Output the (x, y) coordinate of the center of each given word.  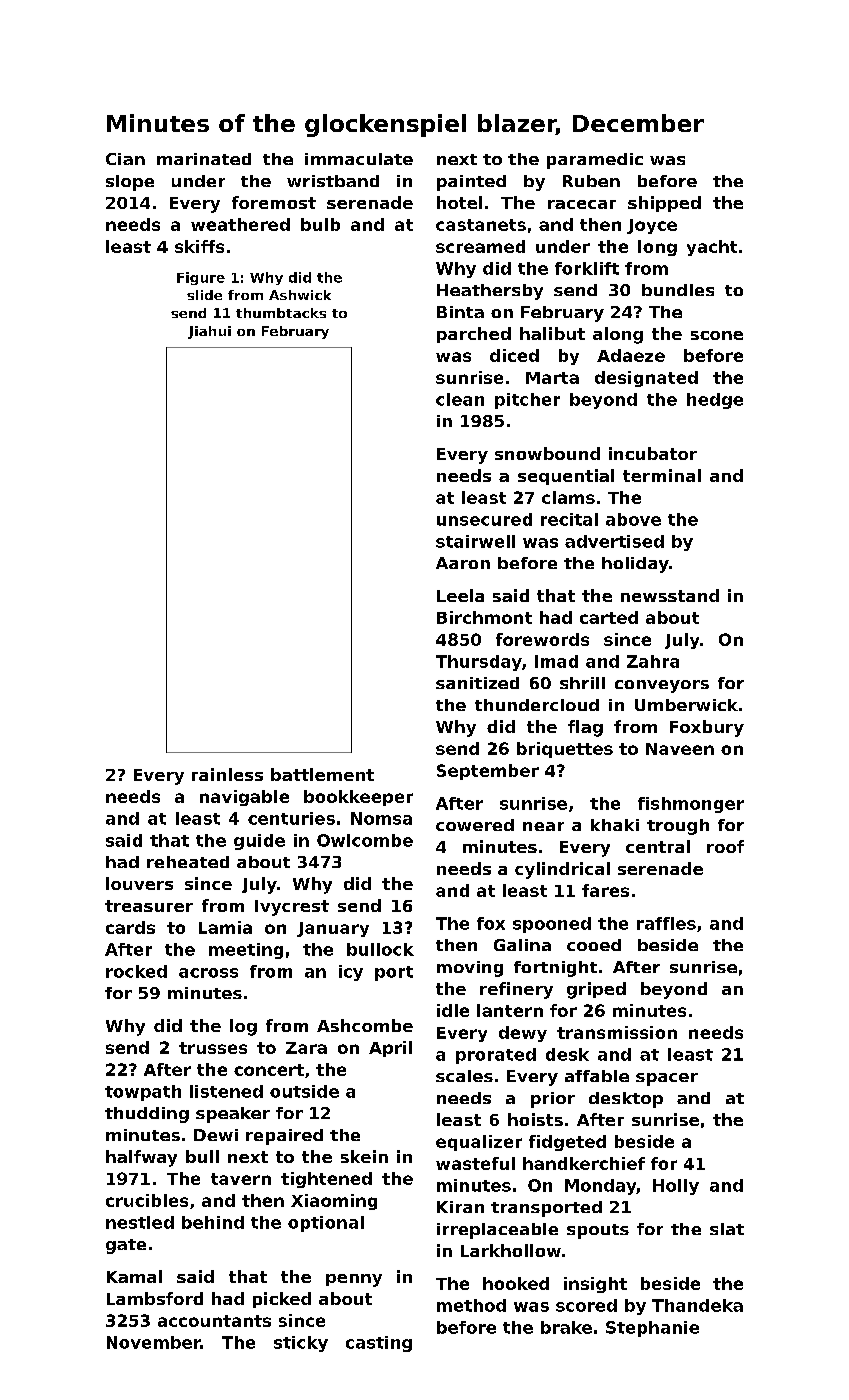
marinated (204, 159)
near (543, 826)
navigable (244, 798)
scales (464, 1076)
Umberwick (686, 705)
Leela (460, 595)
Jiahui (209, 332)
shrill (582, 683)
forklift (587, 268)
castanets (481, 225)
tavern (241, 1179)
